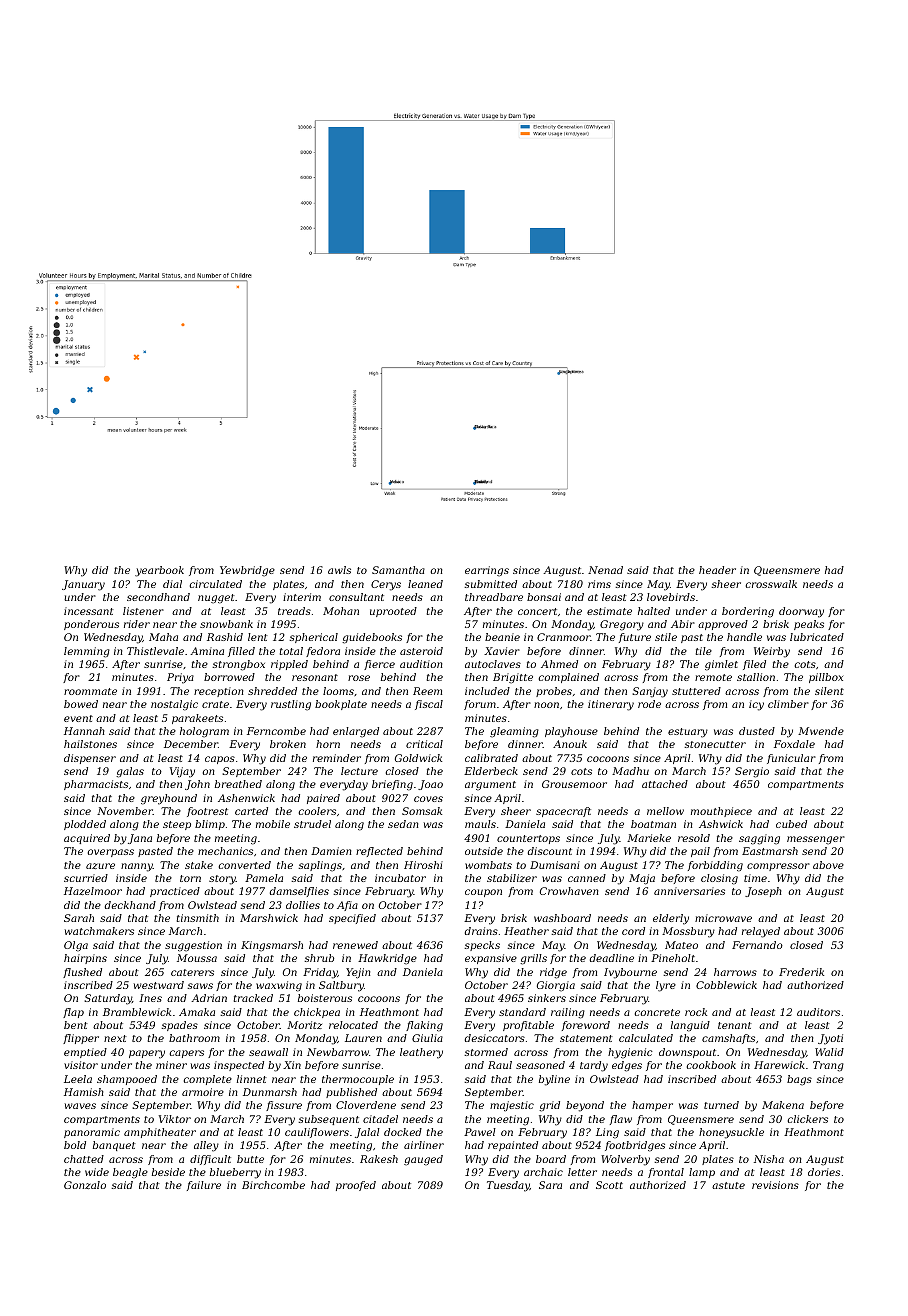 The height and width of the screenshot is (1316, 908). What do you see at coordinates (155, 651) in the screenshot?
I see `Thistlevale` at bounding box center [155, 651].
